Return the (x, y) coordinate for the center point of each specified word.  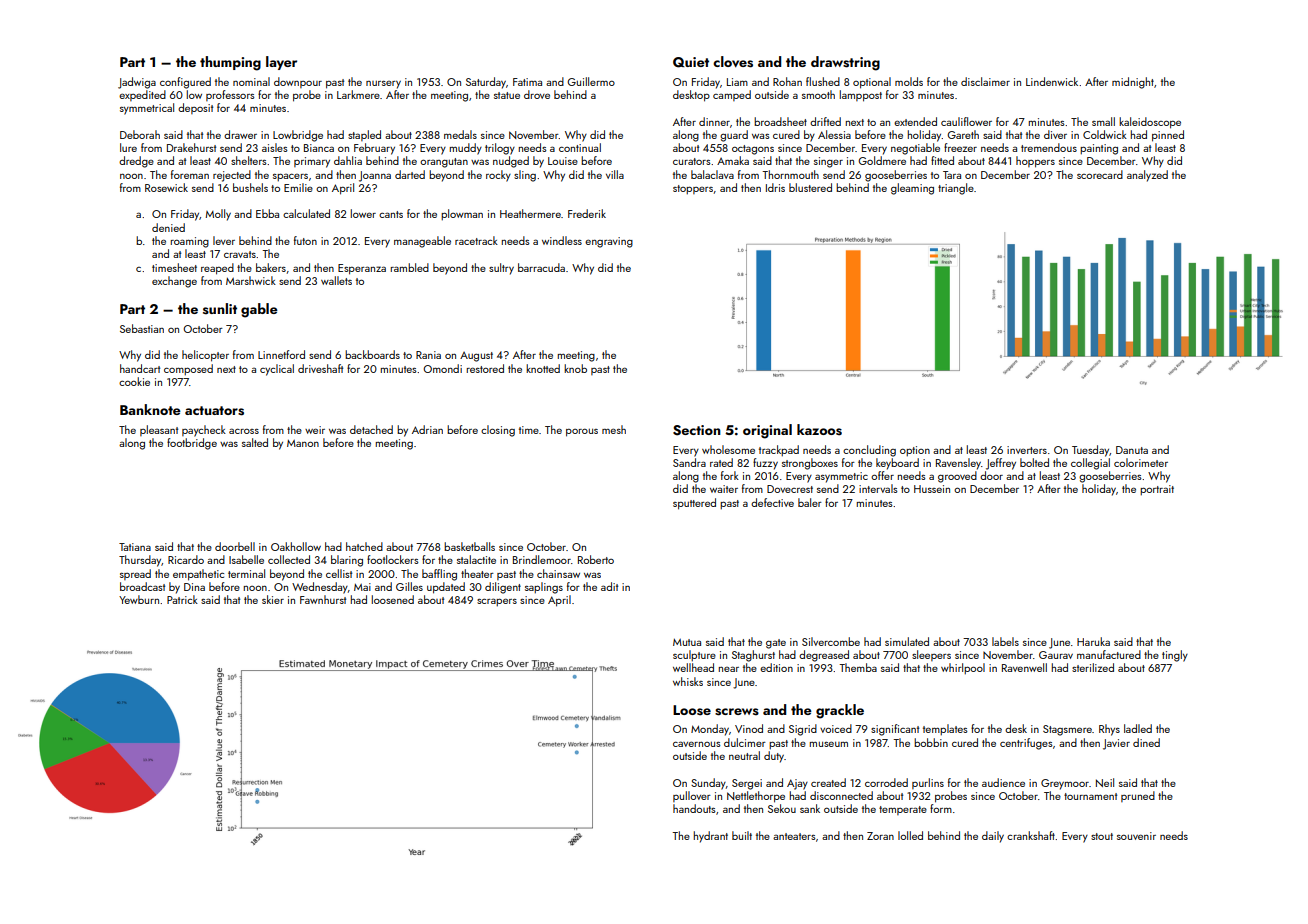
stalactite (476, 559)
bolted (1034, 462)
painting (1099, 149)
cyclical (277, 370)
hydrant (711, 837)
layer (281, 63)
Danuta (1132, 450)
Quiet (691, 62)
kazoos (819, 430)
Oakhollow (296, 546)
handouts (694, 808)
